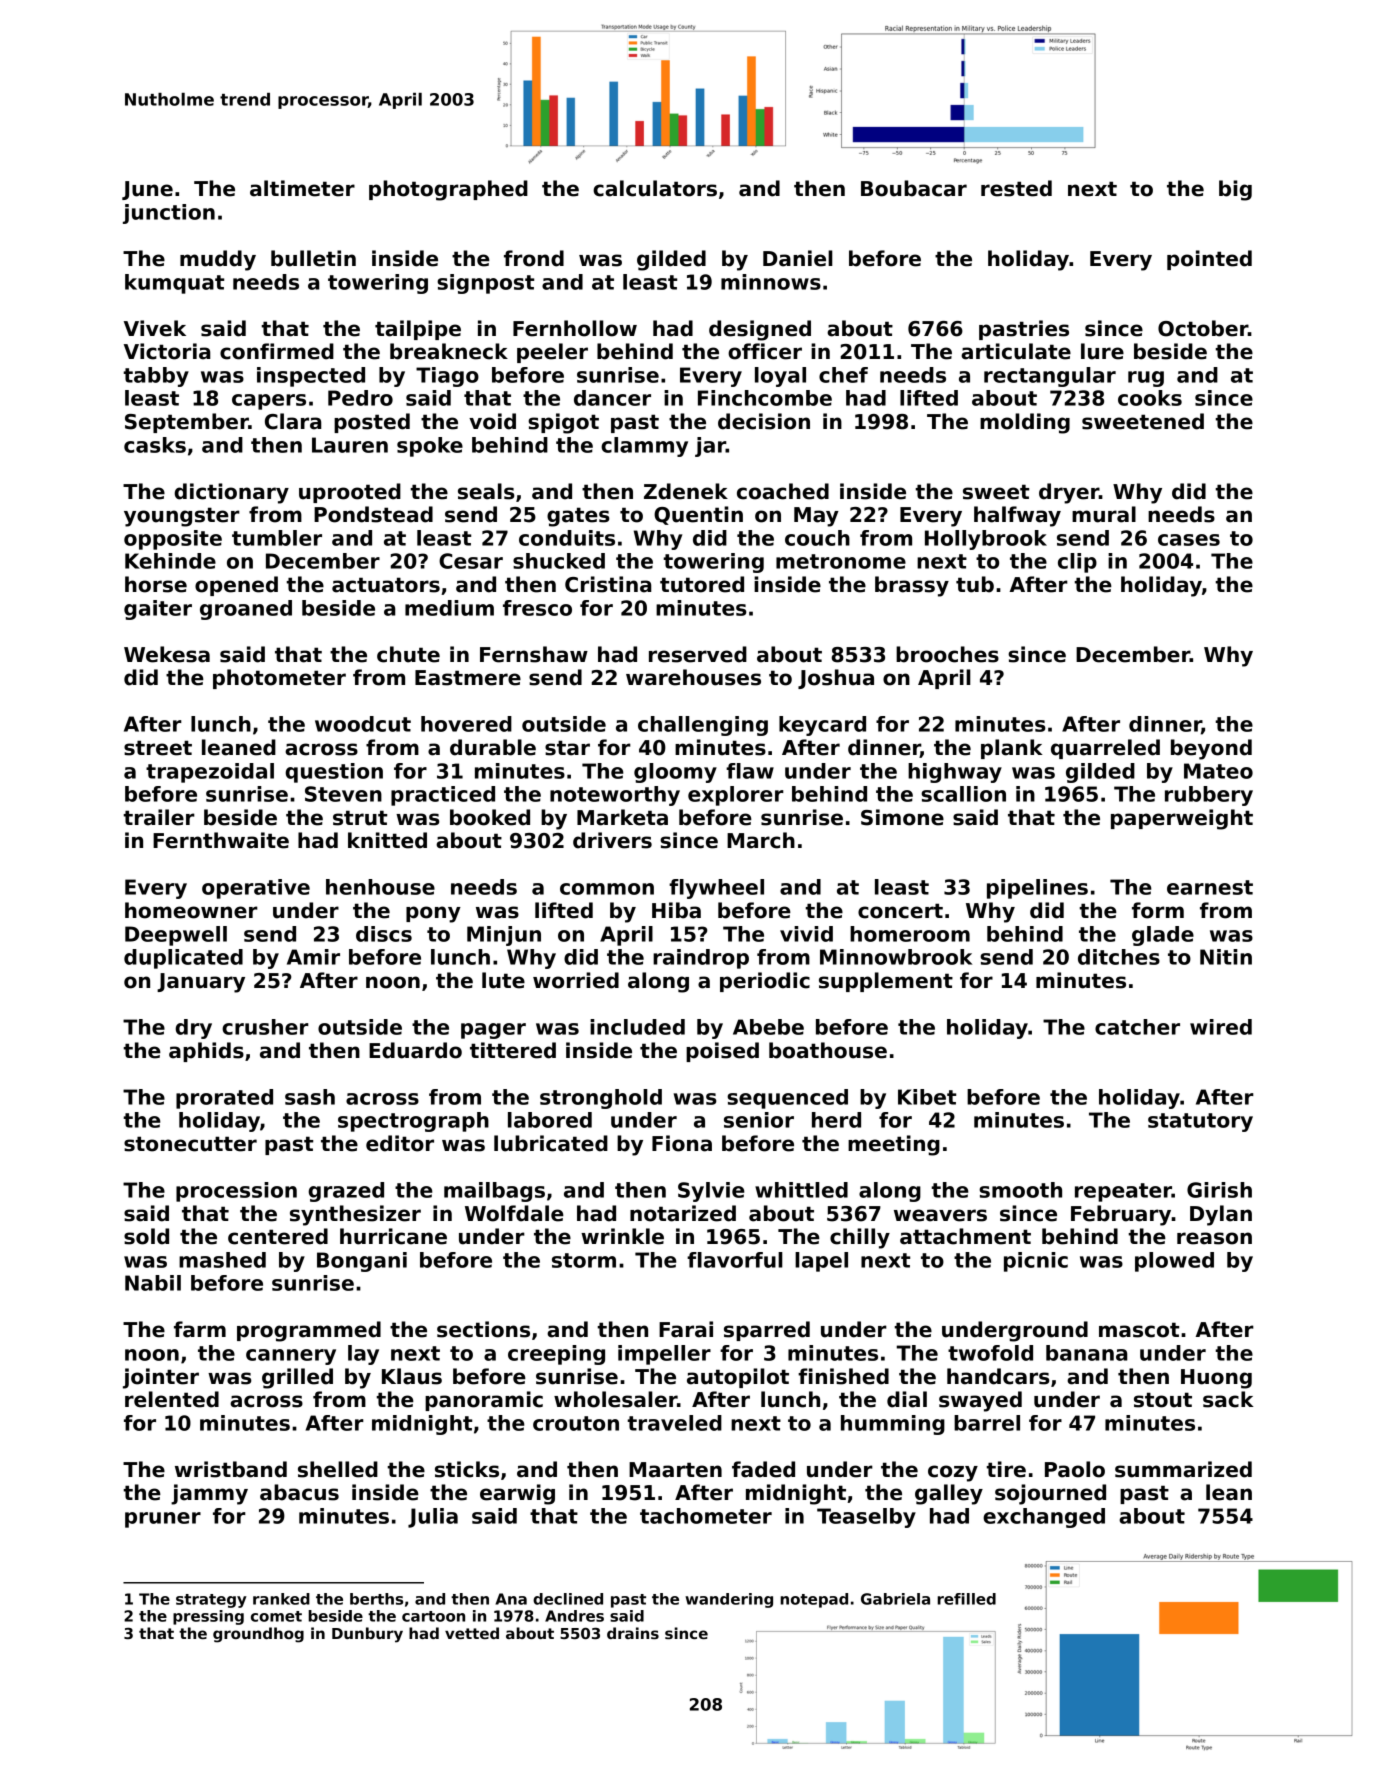  Describe the element at coordinates (208, 1617) in the screenshot. I see `pressing` at that location.
